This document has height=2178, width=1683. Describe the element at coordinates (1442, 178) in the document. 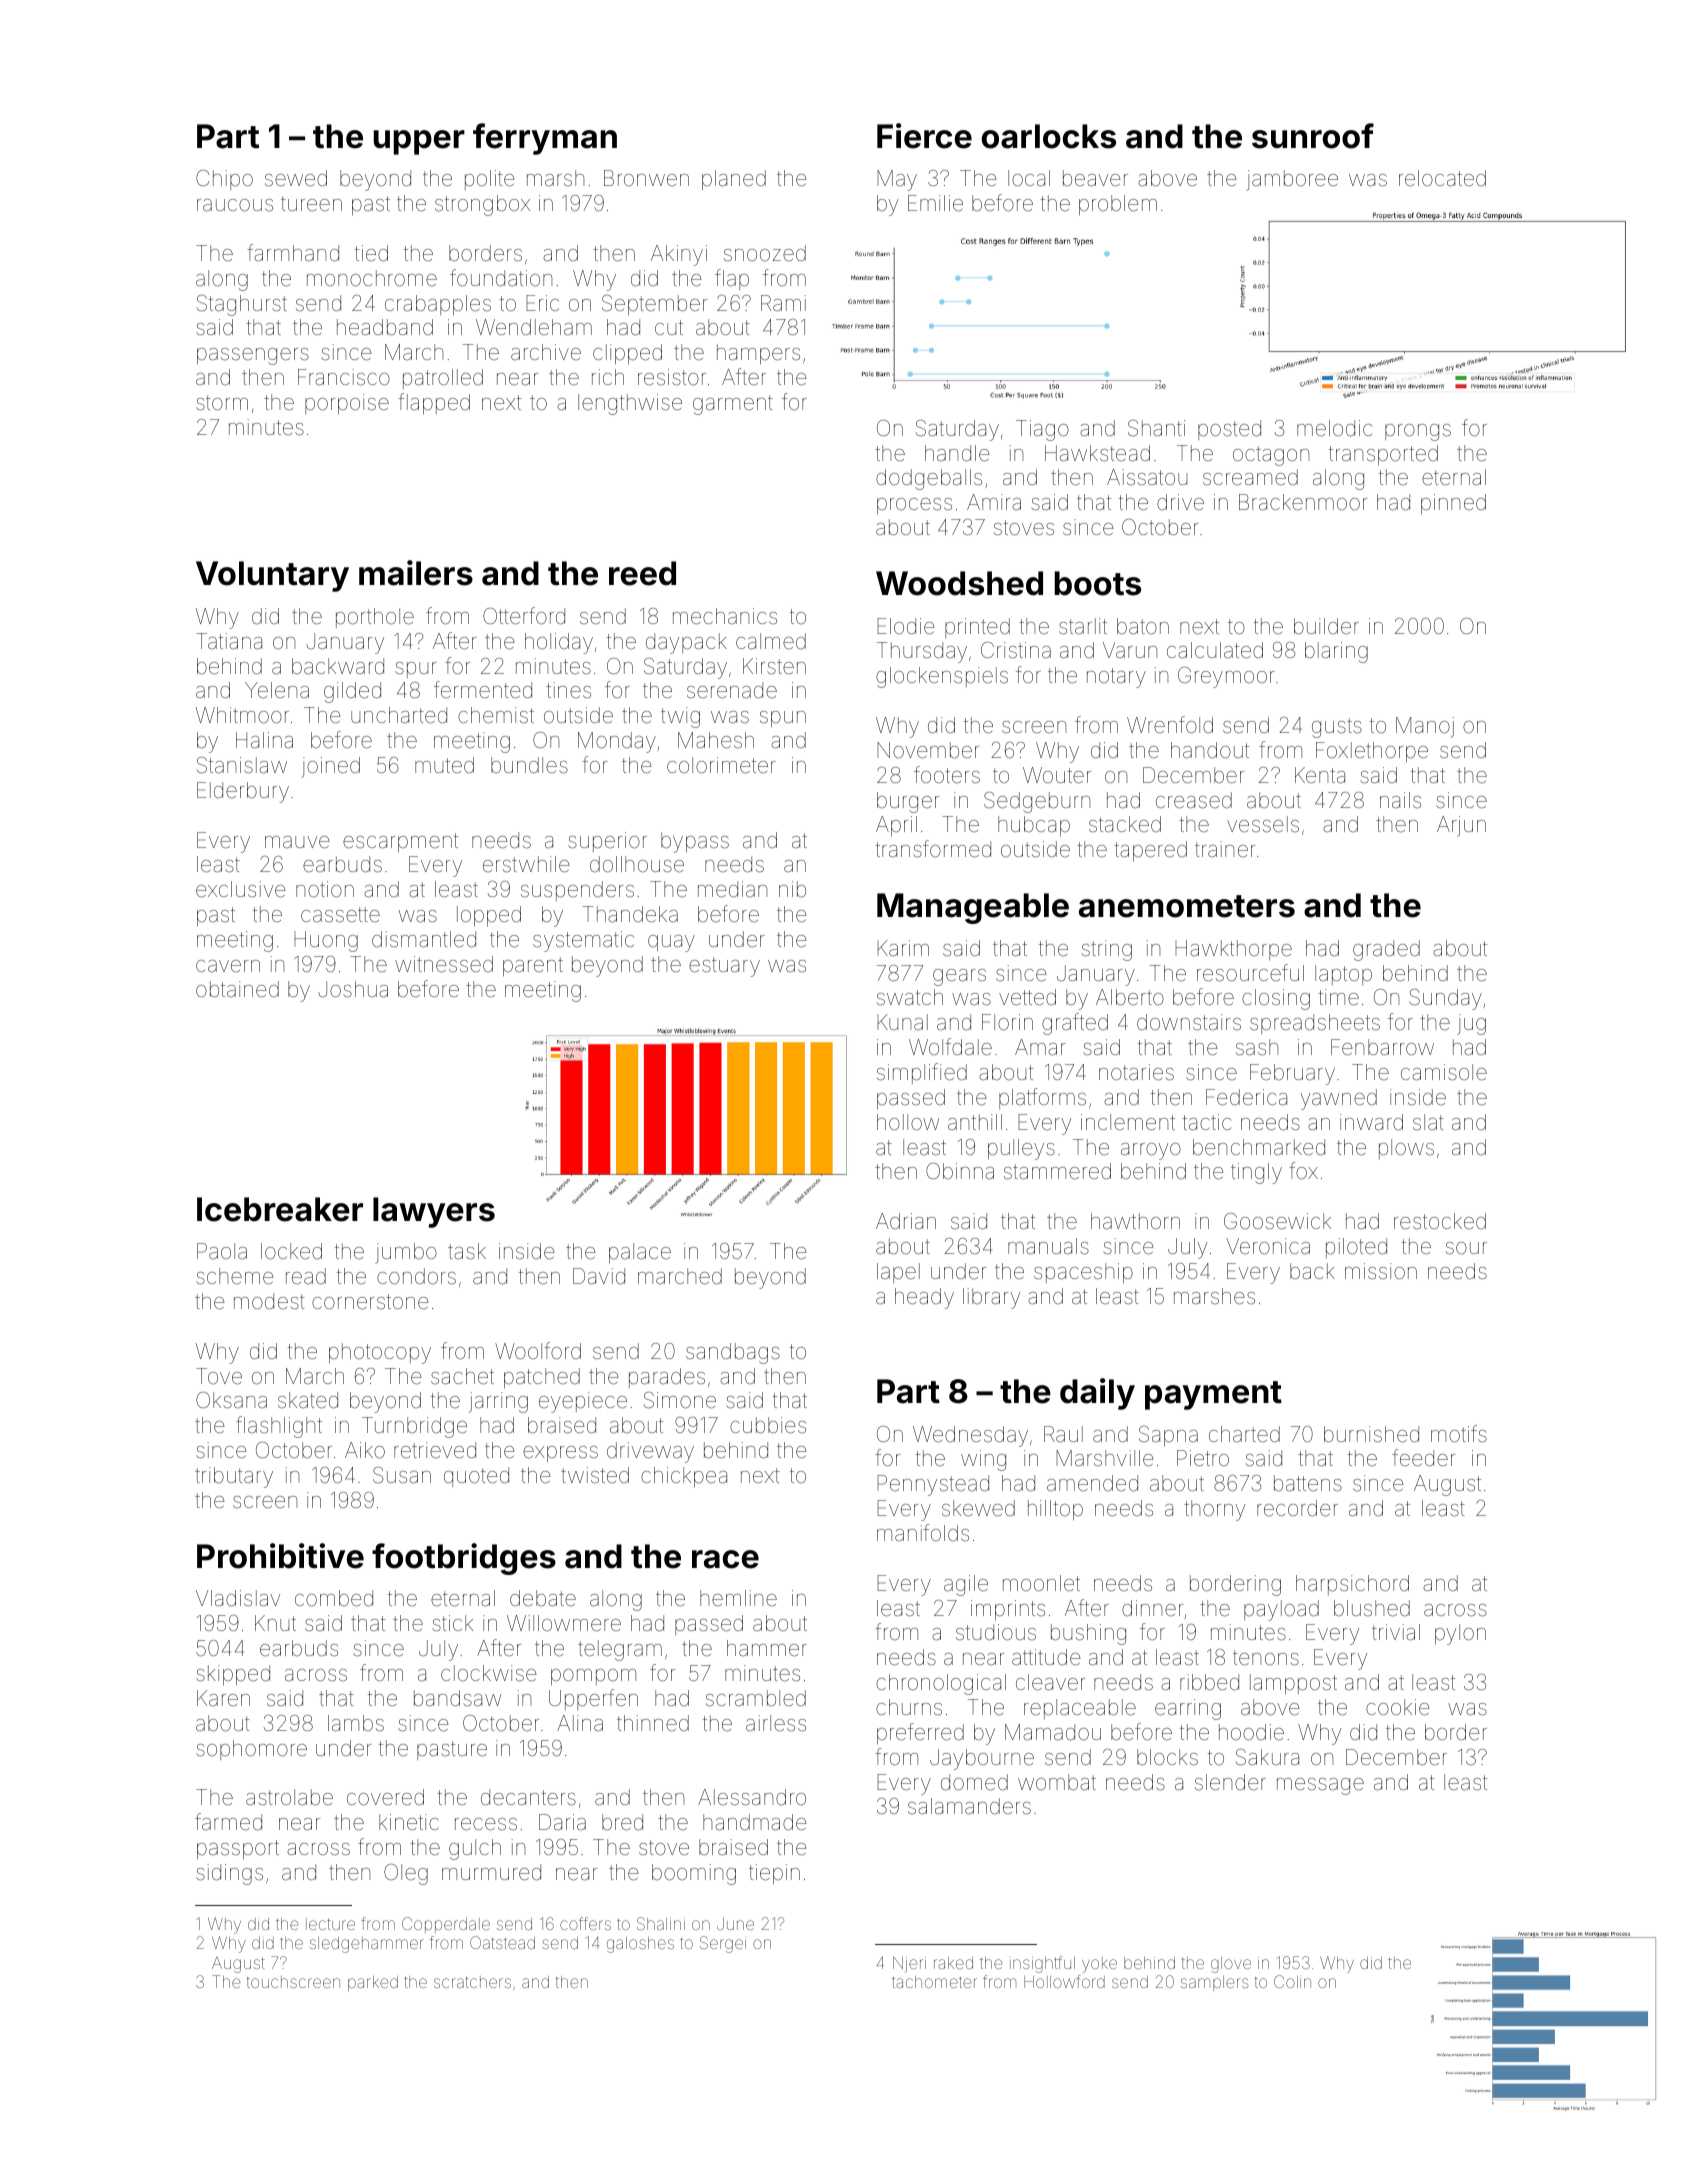

I see `relocated` at that location.
